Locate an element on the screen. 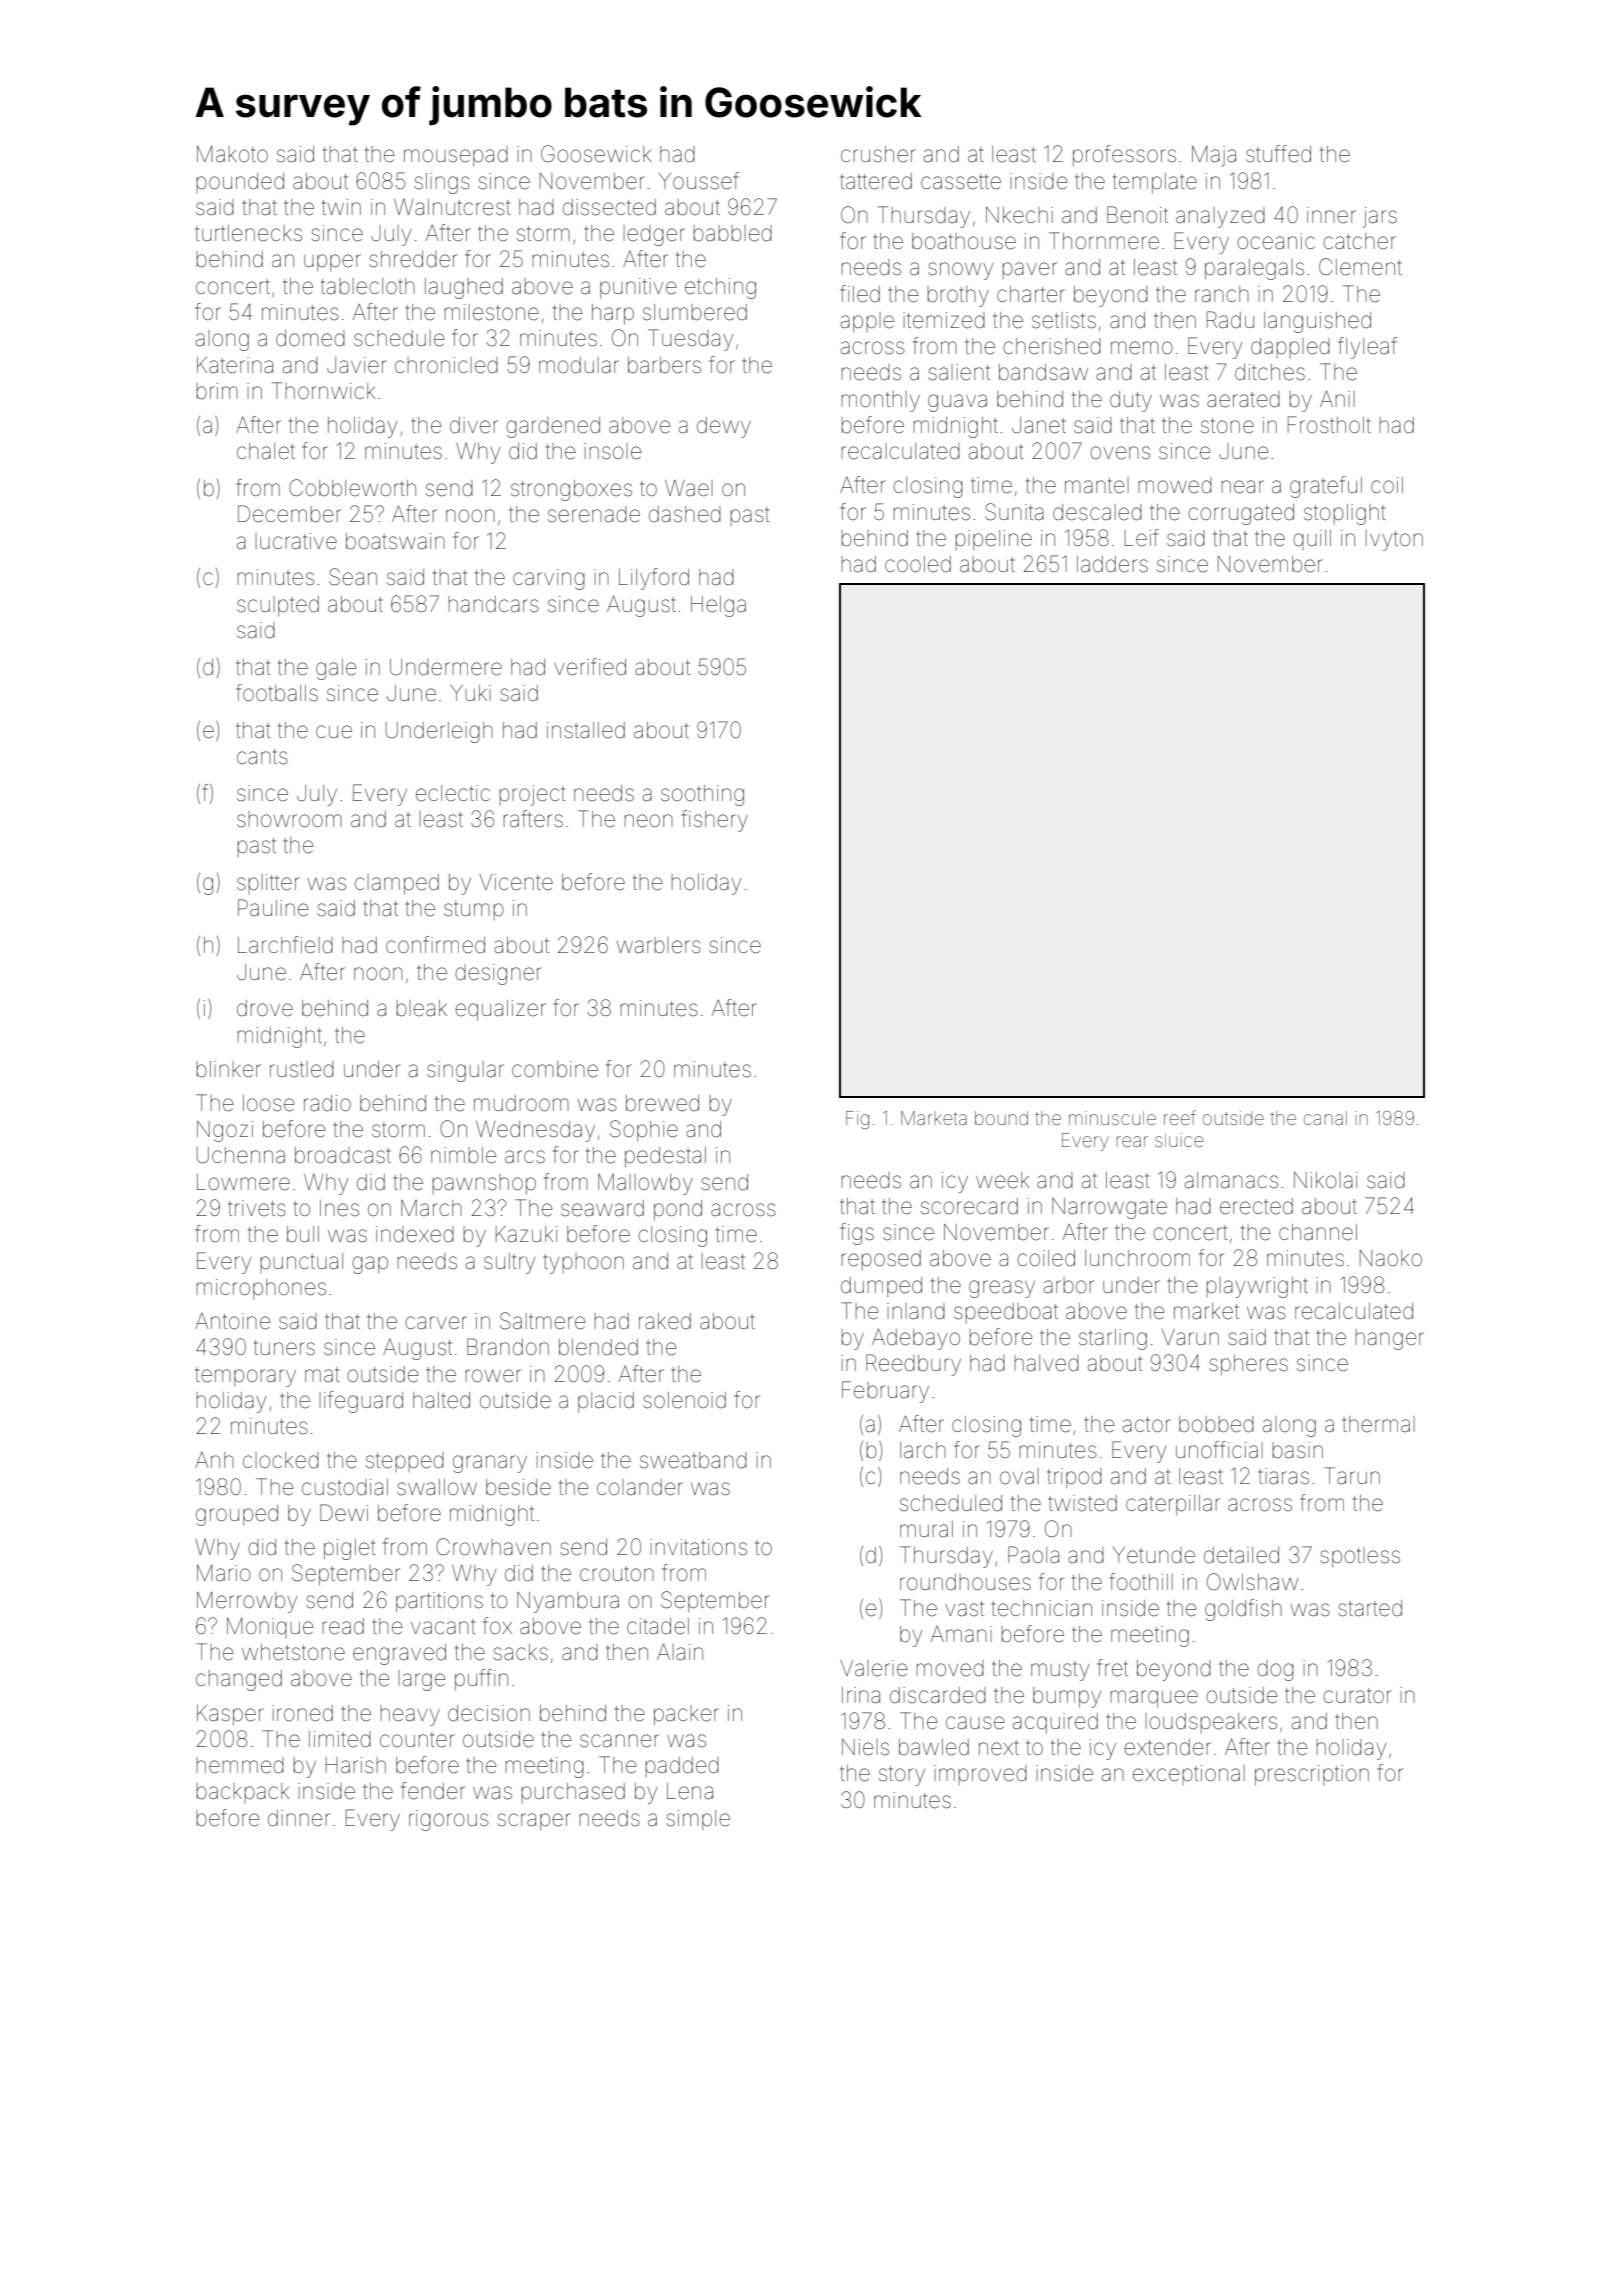  prescription is located at coordinates (1312, 1775).
